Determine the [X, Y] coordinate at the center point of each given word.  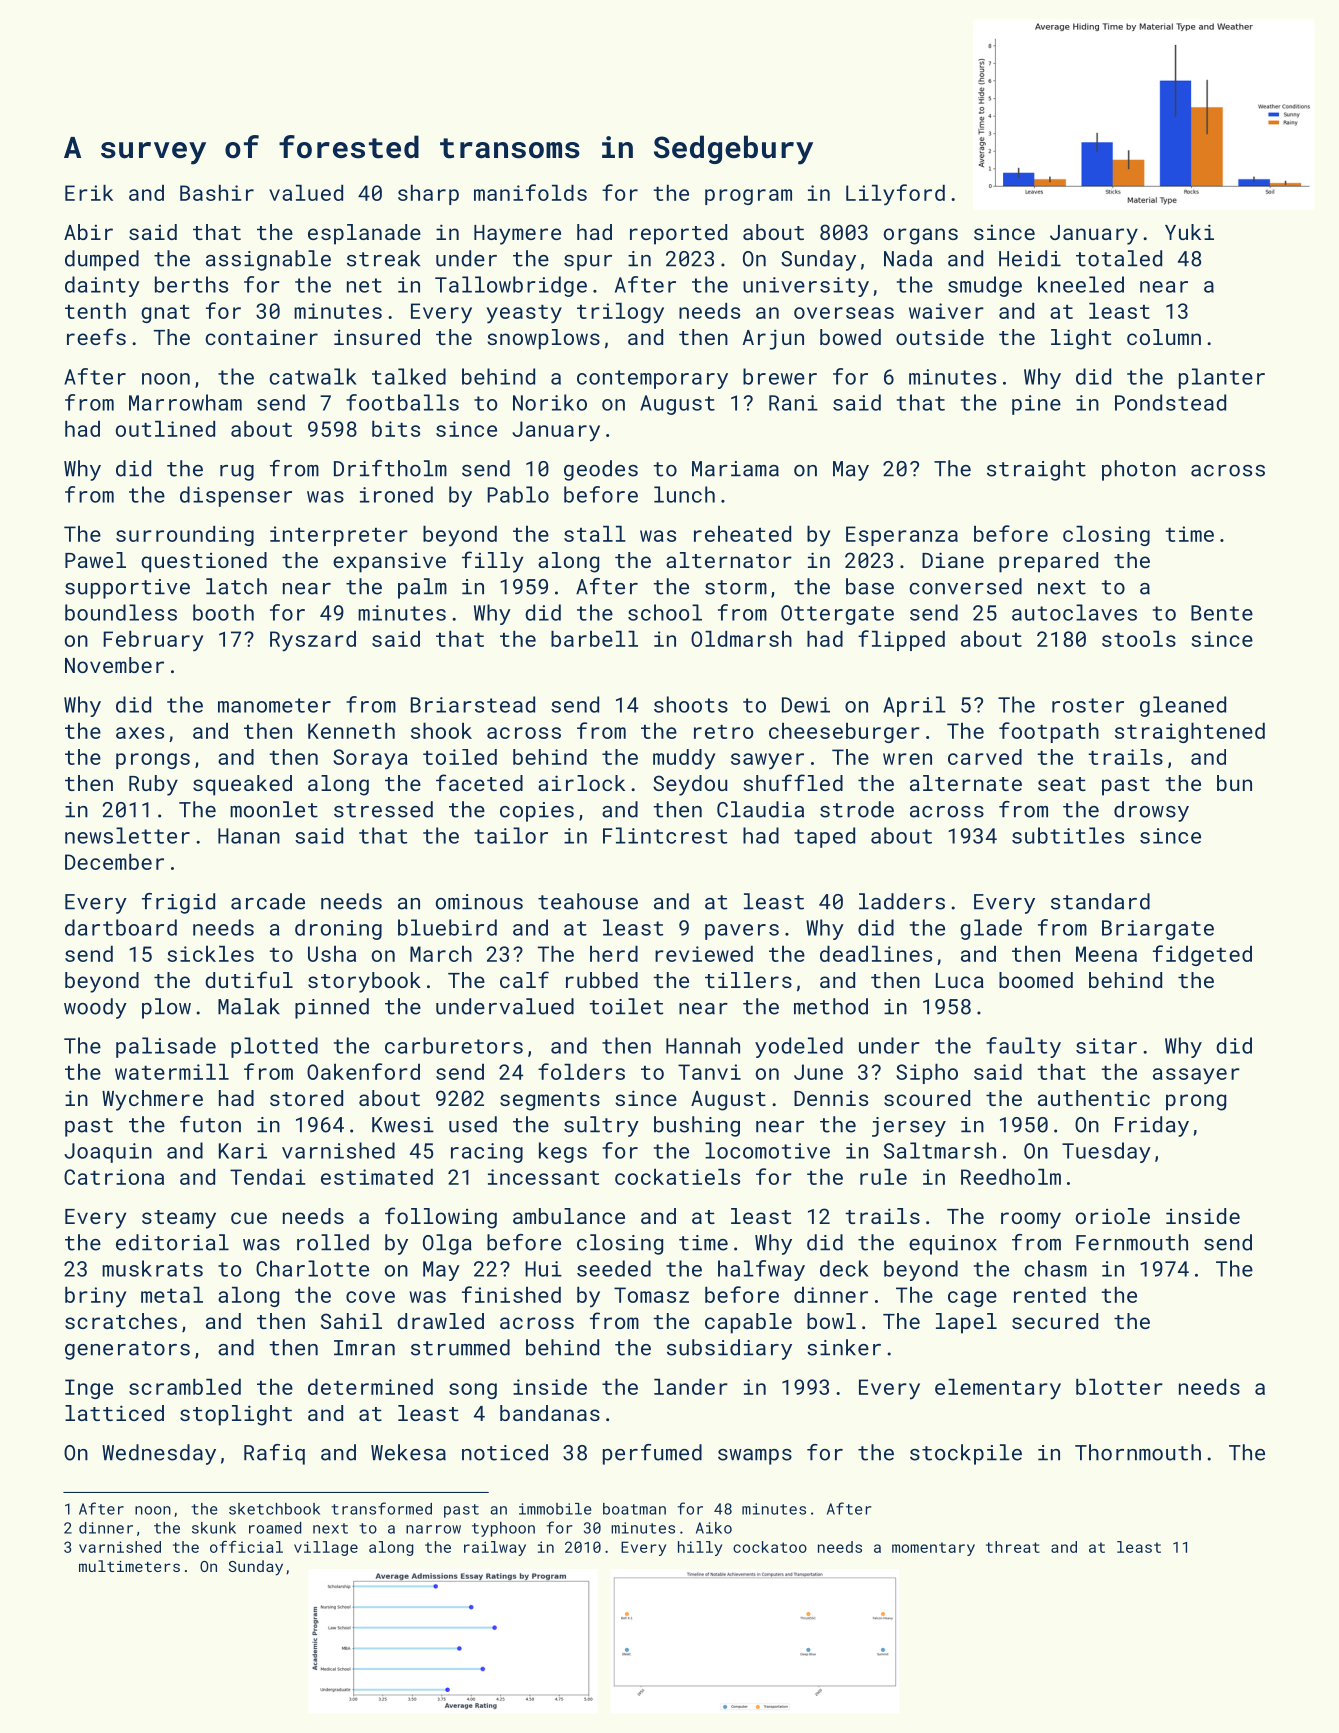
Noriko [550, 402]
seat [1062, 784]
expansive [389, 562]
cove [370, 1297]
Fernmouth [1132, 1242]
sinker [844, 1347]
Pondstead [1170, 402]
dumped [102, 260]
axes [140, 733]
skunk [214, 1528]
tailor [511, 835]
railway [495, 1548]
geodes [601, 470]
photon [1139, 470]
